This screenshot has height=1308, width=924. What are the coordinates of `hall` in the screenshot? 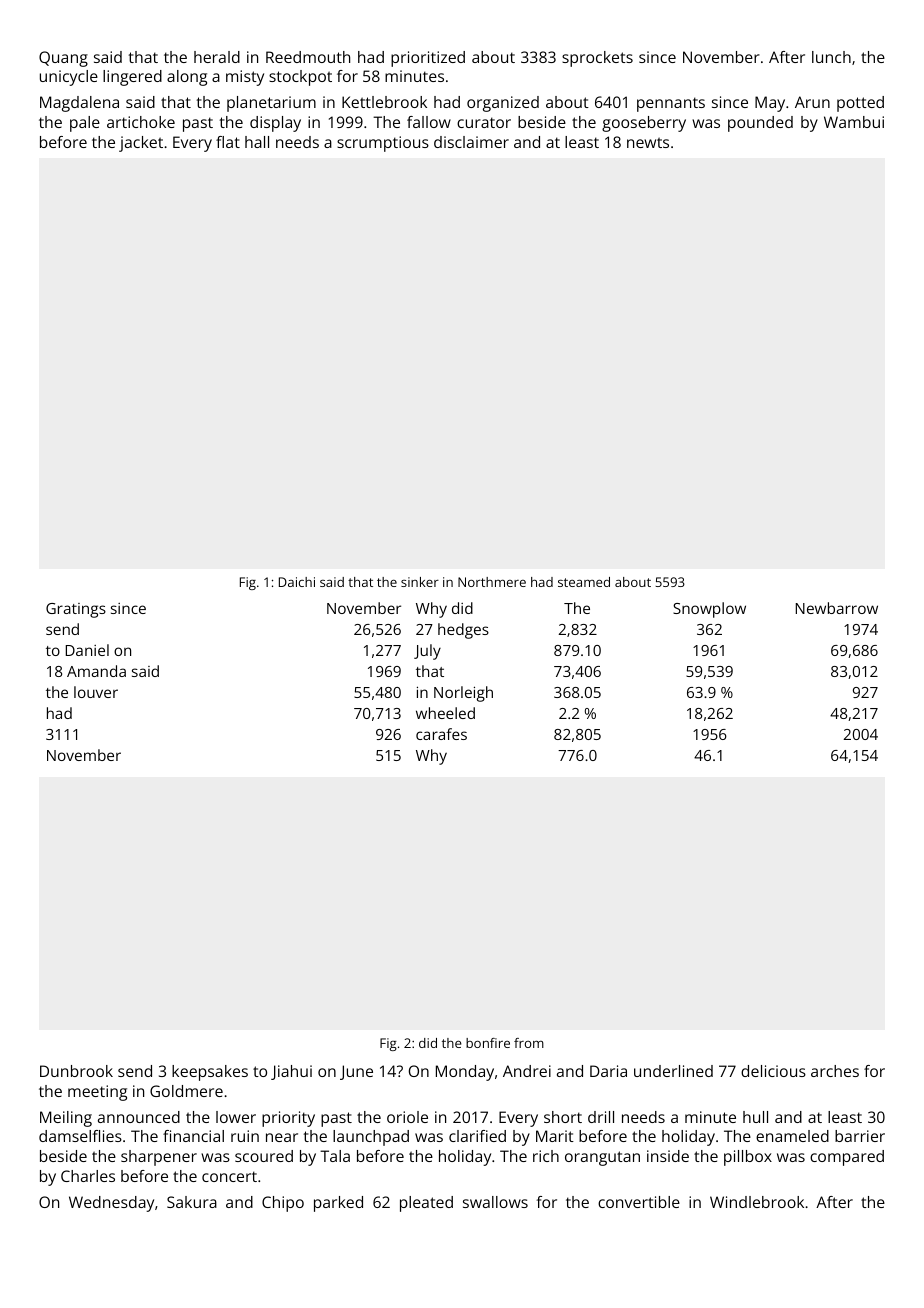 It's located at (257, 142).
